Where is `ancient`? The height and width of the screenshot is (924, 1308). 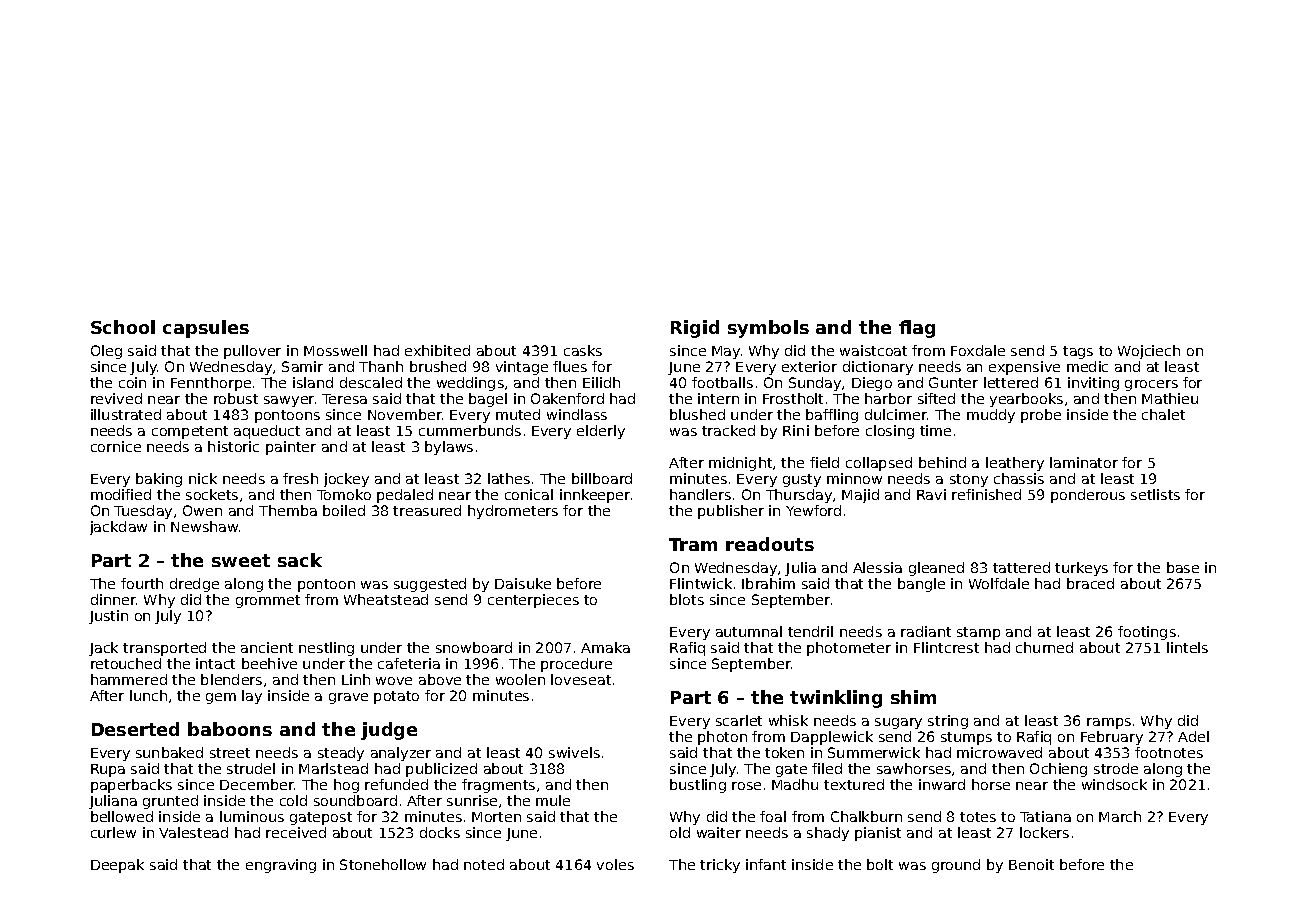
ancient is located at coordinates (267, 647).
